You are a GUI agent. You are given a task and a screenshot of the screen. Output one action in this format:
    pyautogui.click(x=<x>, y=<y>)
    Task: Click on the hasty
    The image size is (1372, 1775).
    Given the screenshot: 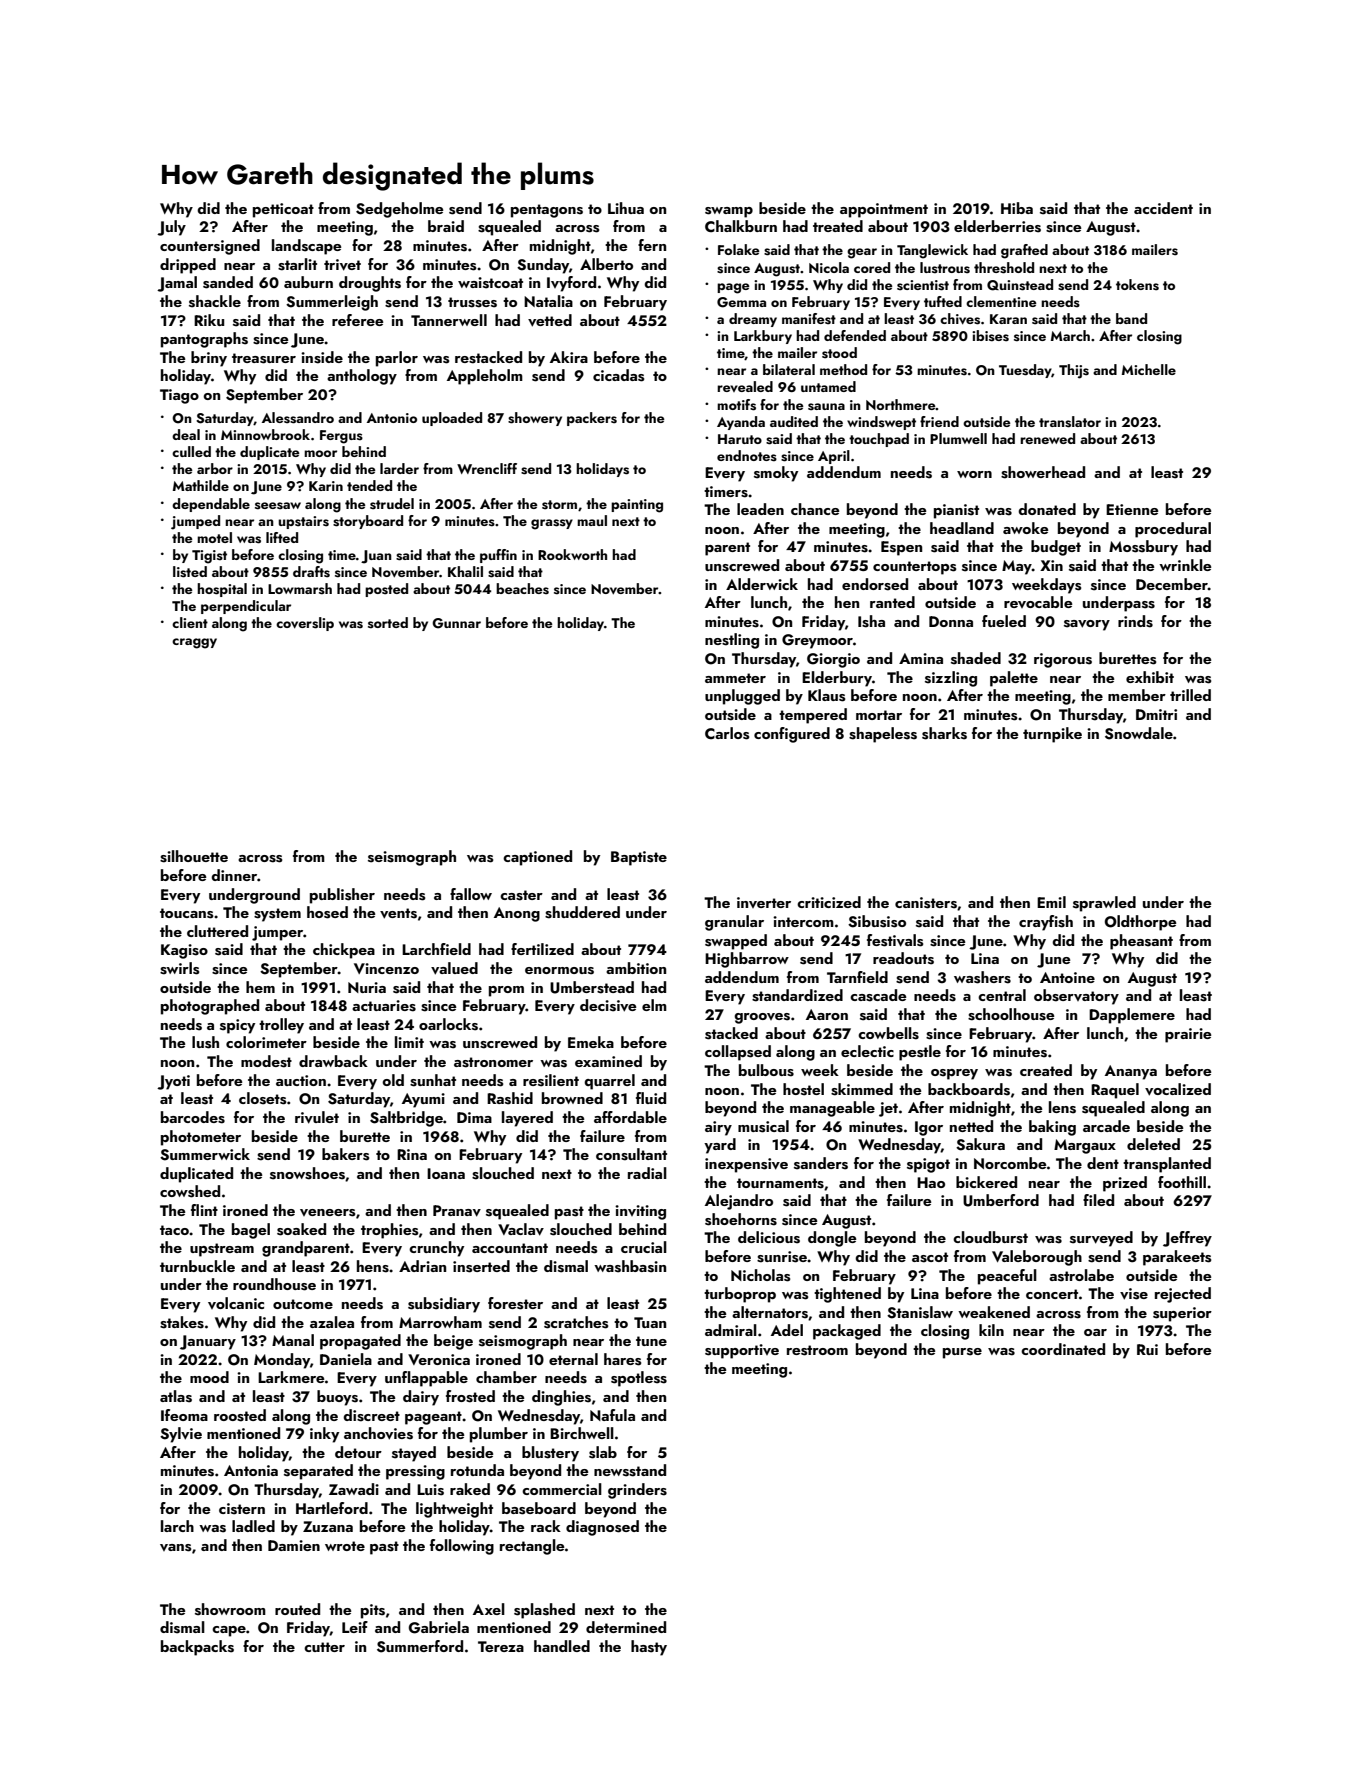 What is the action you would take?
    pyautogui.click(x=649, y=1648)
